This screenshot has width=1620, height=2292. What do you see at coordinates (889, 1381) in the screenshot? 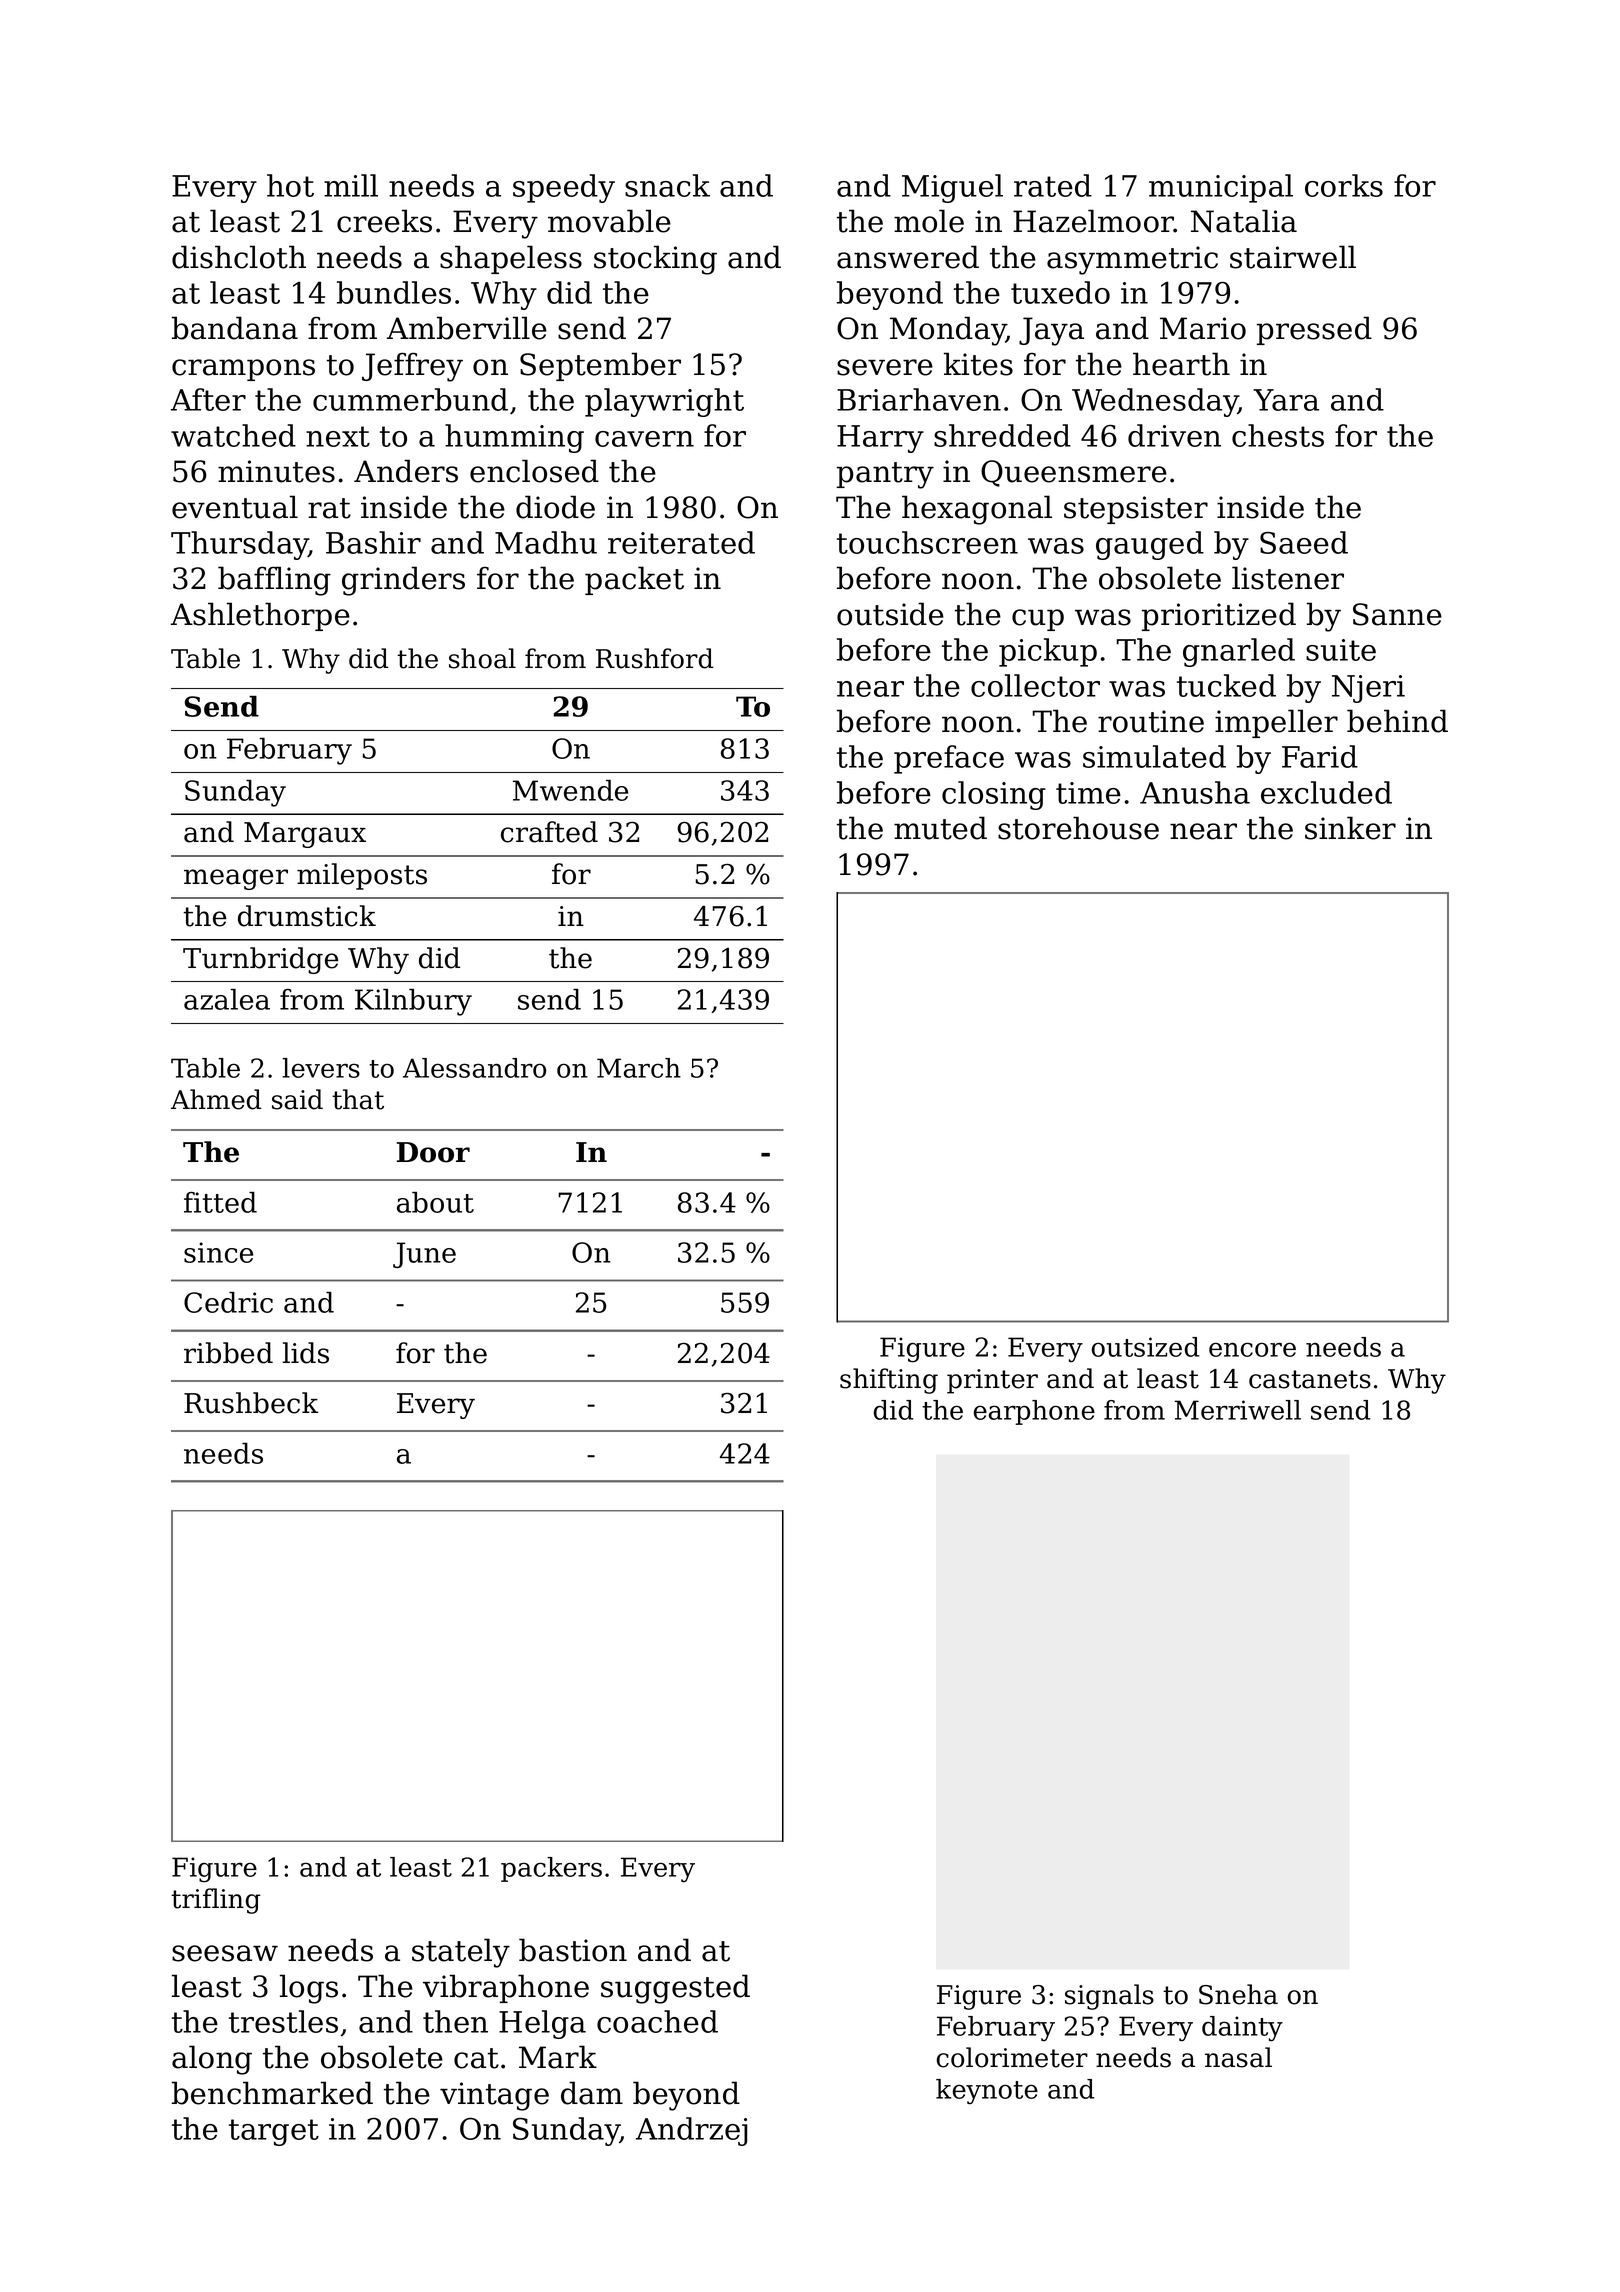
I see `shifting` at bounding box center [889, 1381].
